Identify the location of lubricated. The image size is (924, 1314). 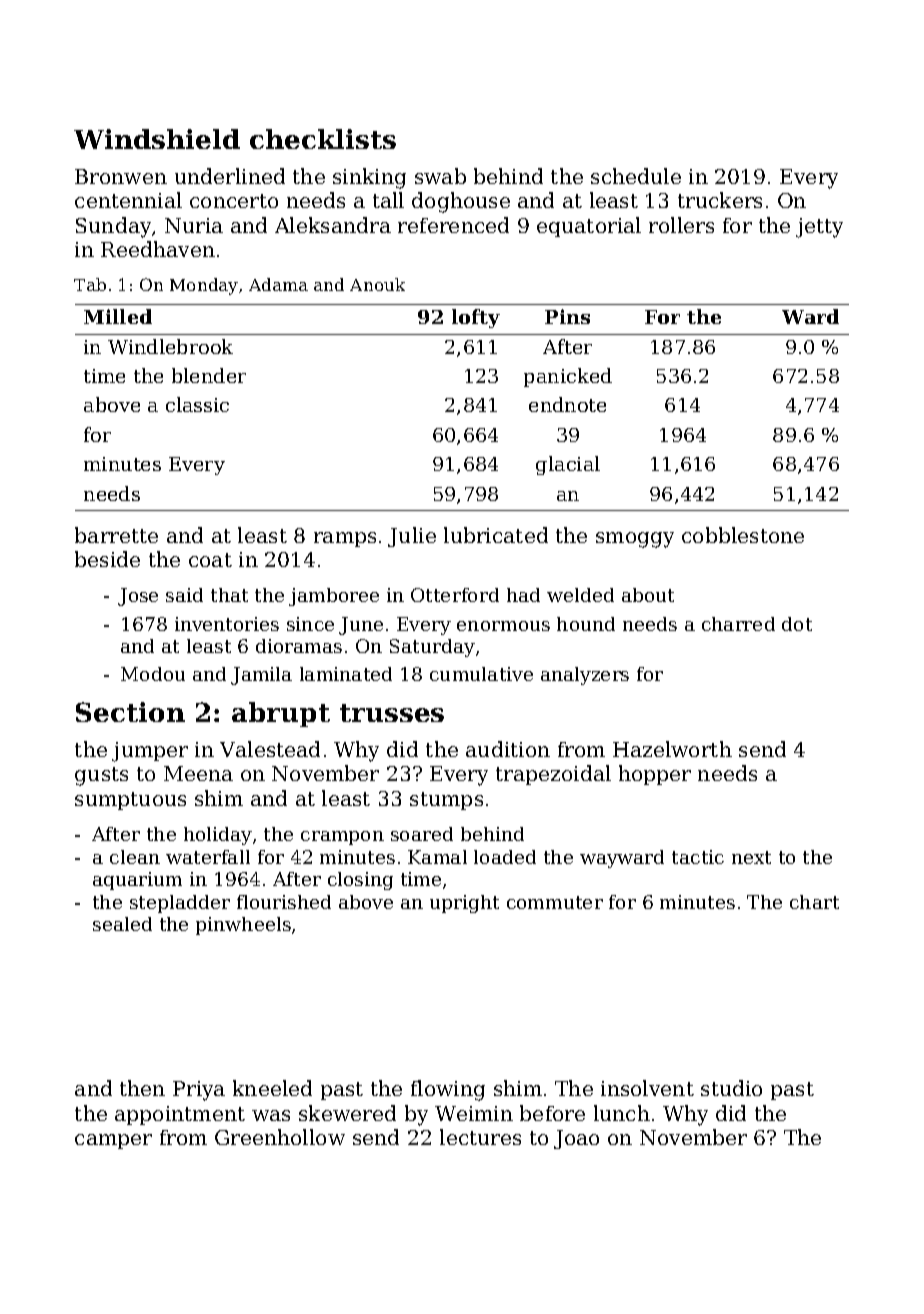
(496, 535).
